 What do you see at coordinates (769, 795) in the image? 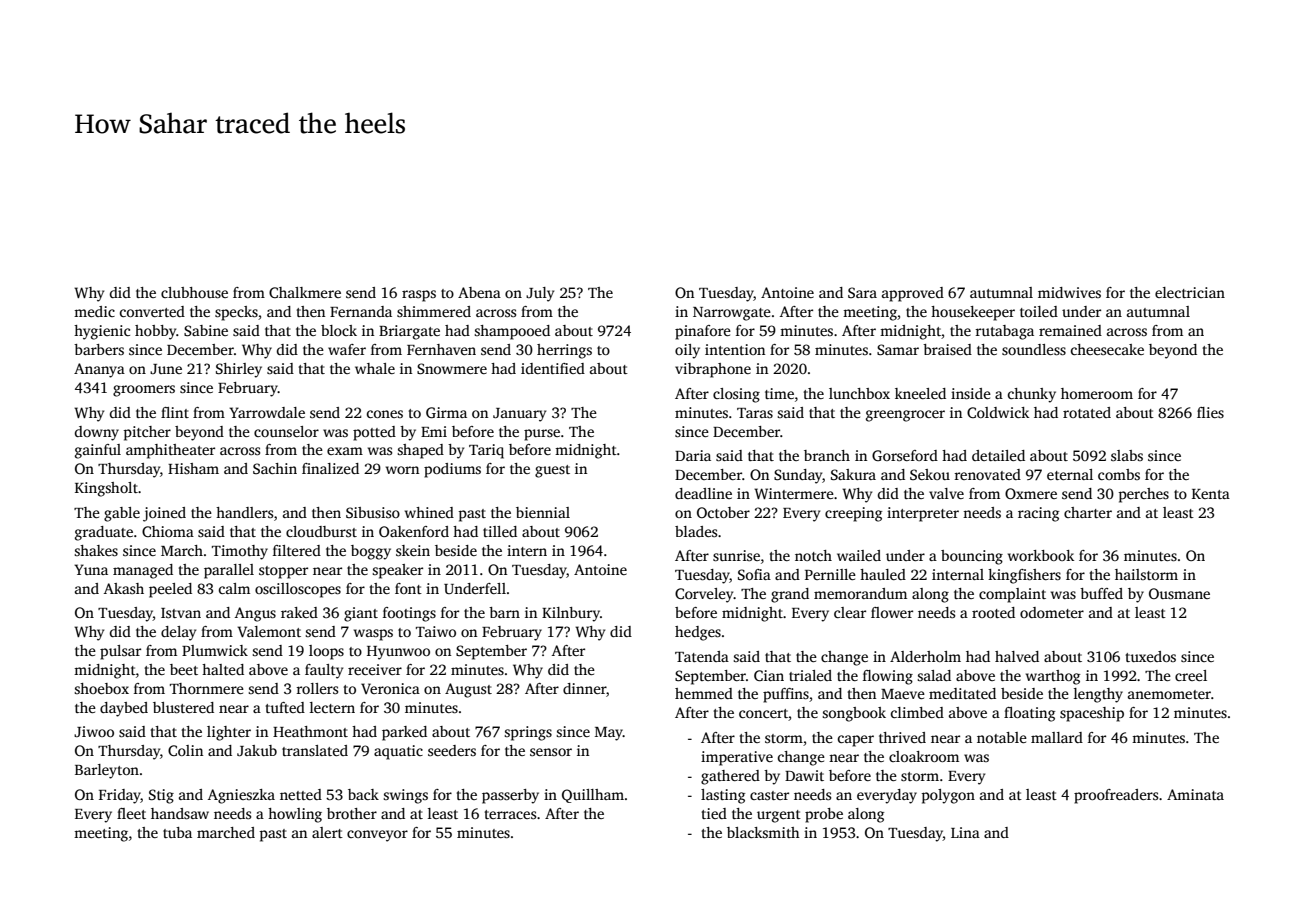
I see `caster` at bounding box center [769, 795].
